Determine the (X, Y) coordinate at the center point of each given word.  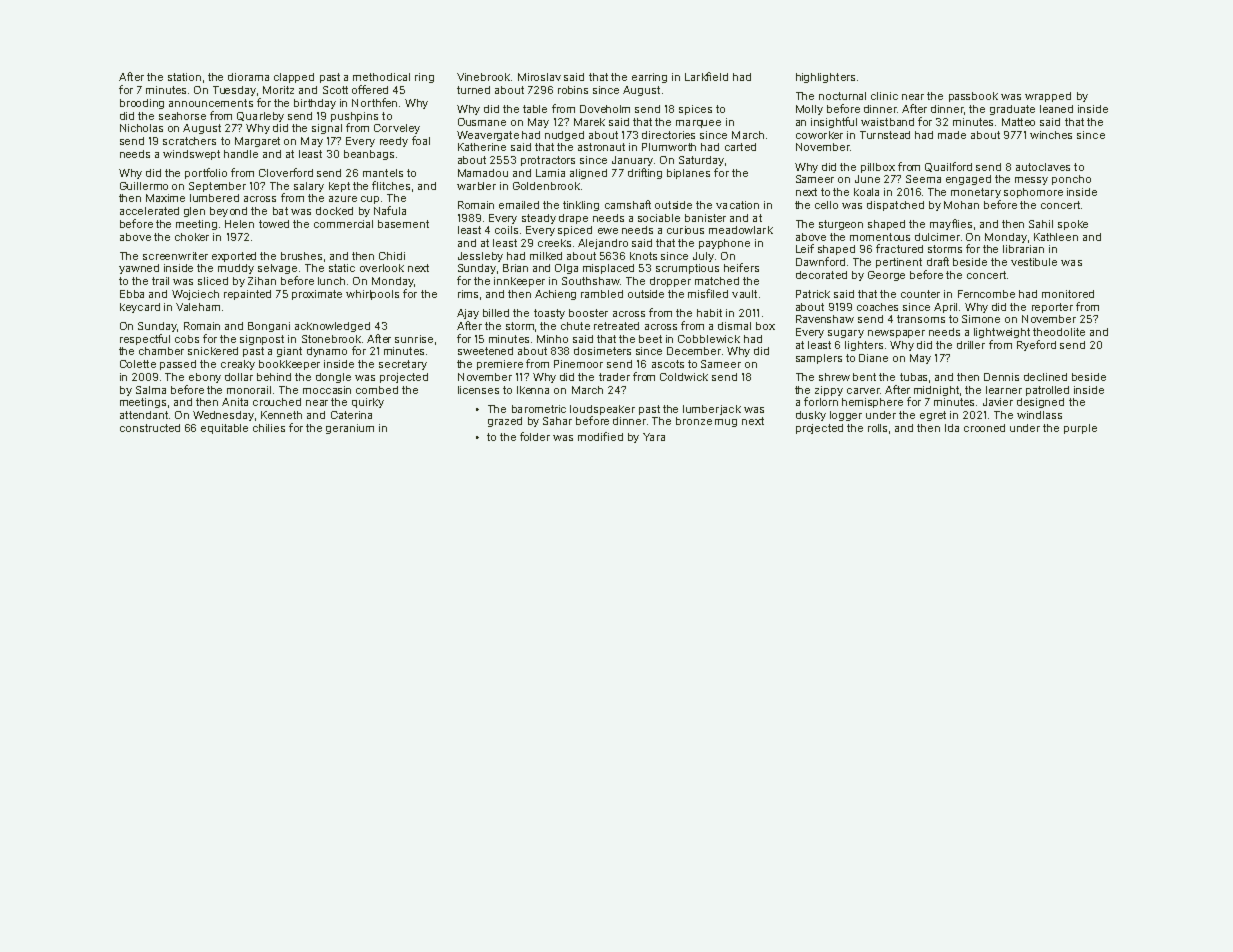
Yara (654, 437)
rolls (877, 428)
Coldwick (684, 377)
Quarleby (260, 117)
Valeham (198, 307)
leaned (1056, 109)
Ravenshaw (825, 319)
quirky (368, 403)
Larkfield (706, 76)
